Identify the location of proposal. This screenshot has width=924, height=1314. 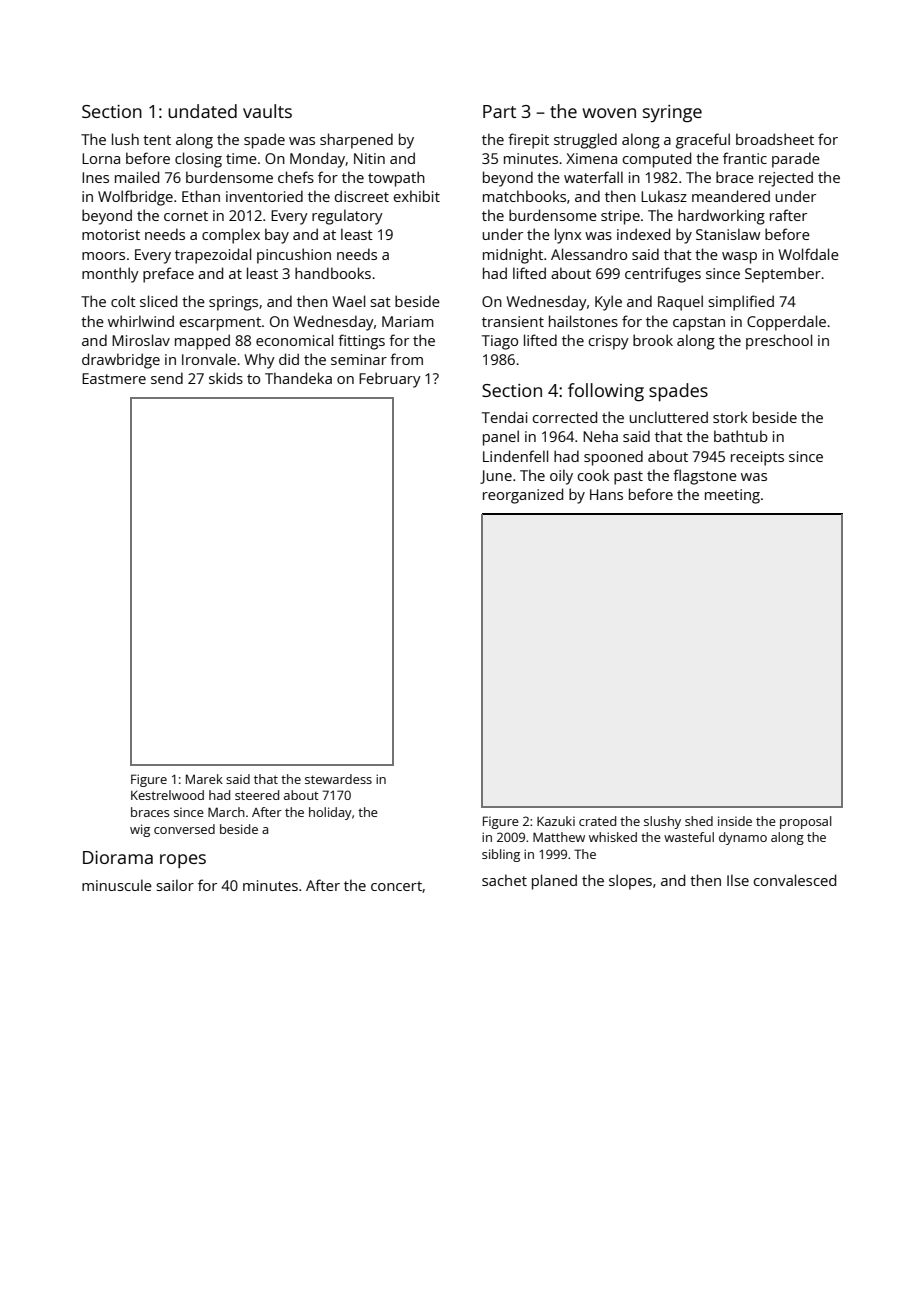
(806, 822).
